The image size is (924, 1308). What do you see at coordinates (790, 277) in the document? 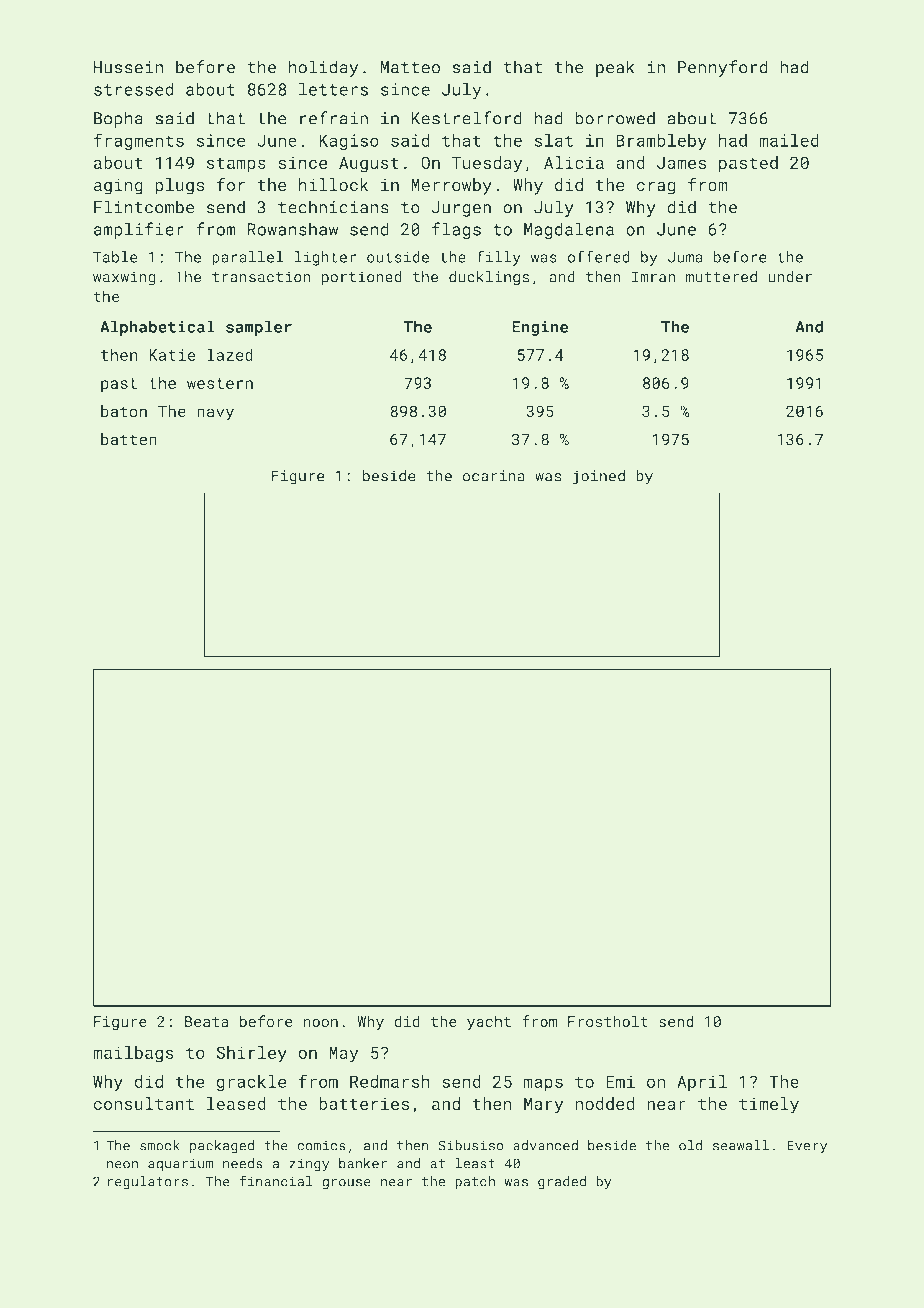
I see `under` at bounding box center [790, 277].
